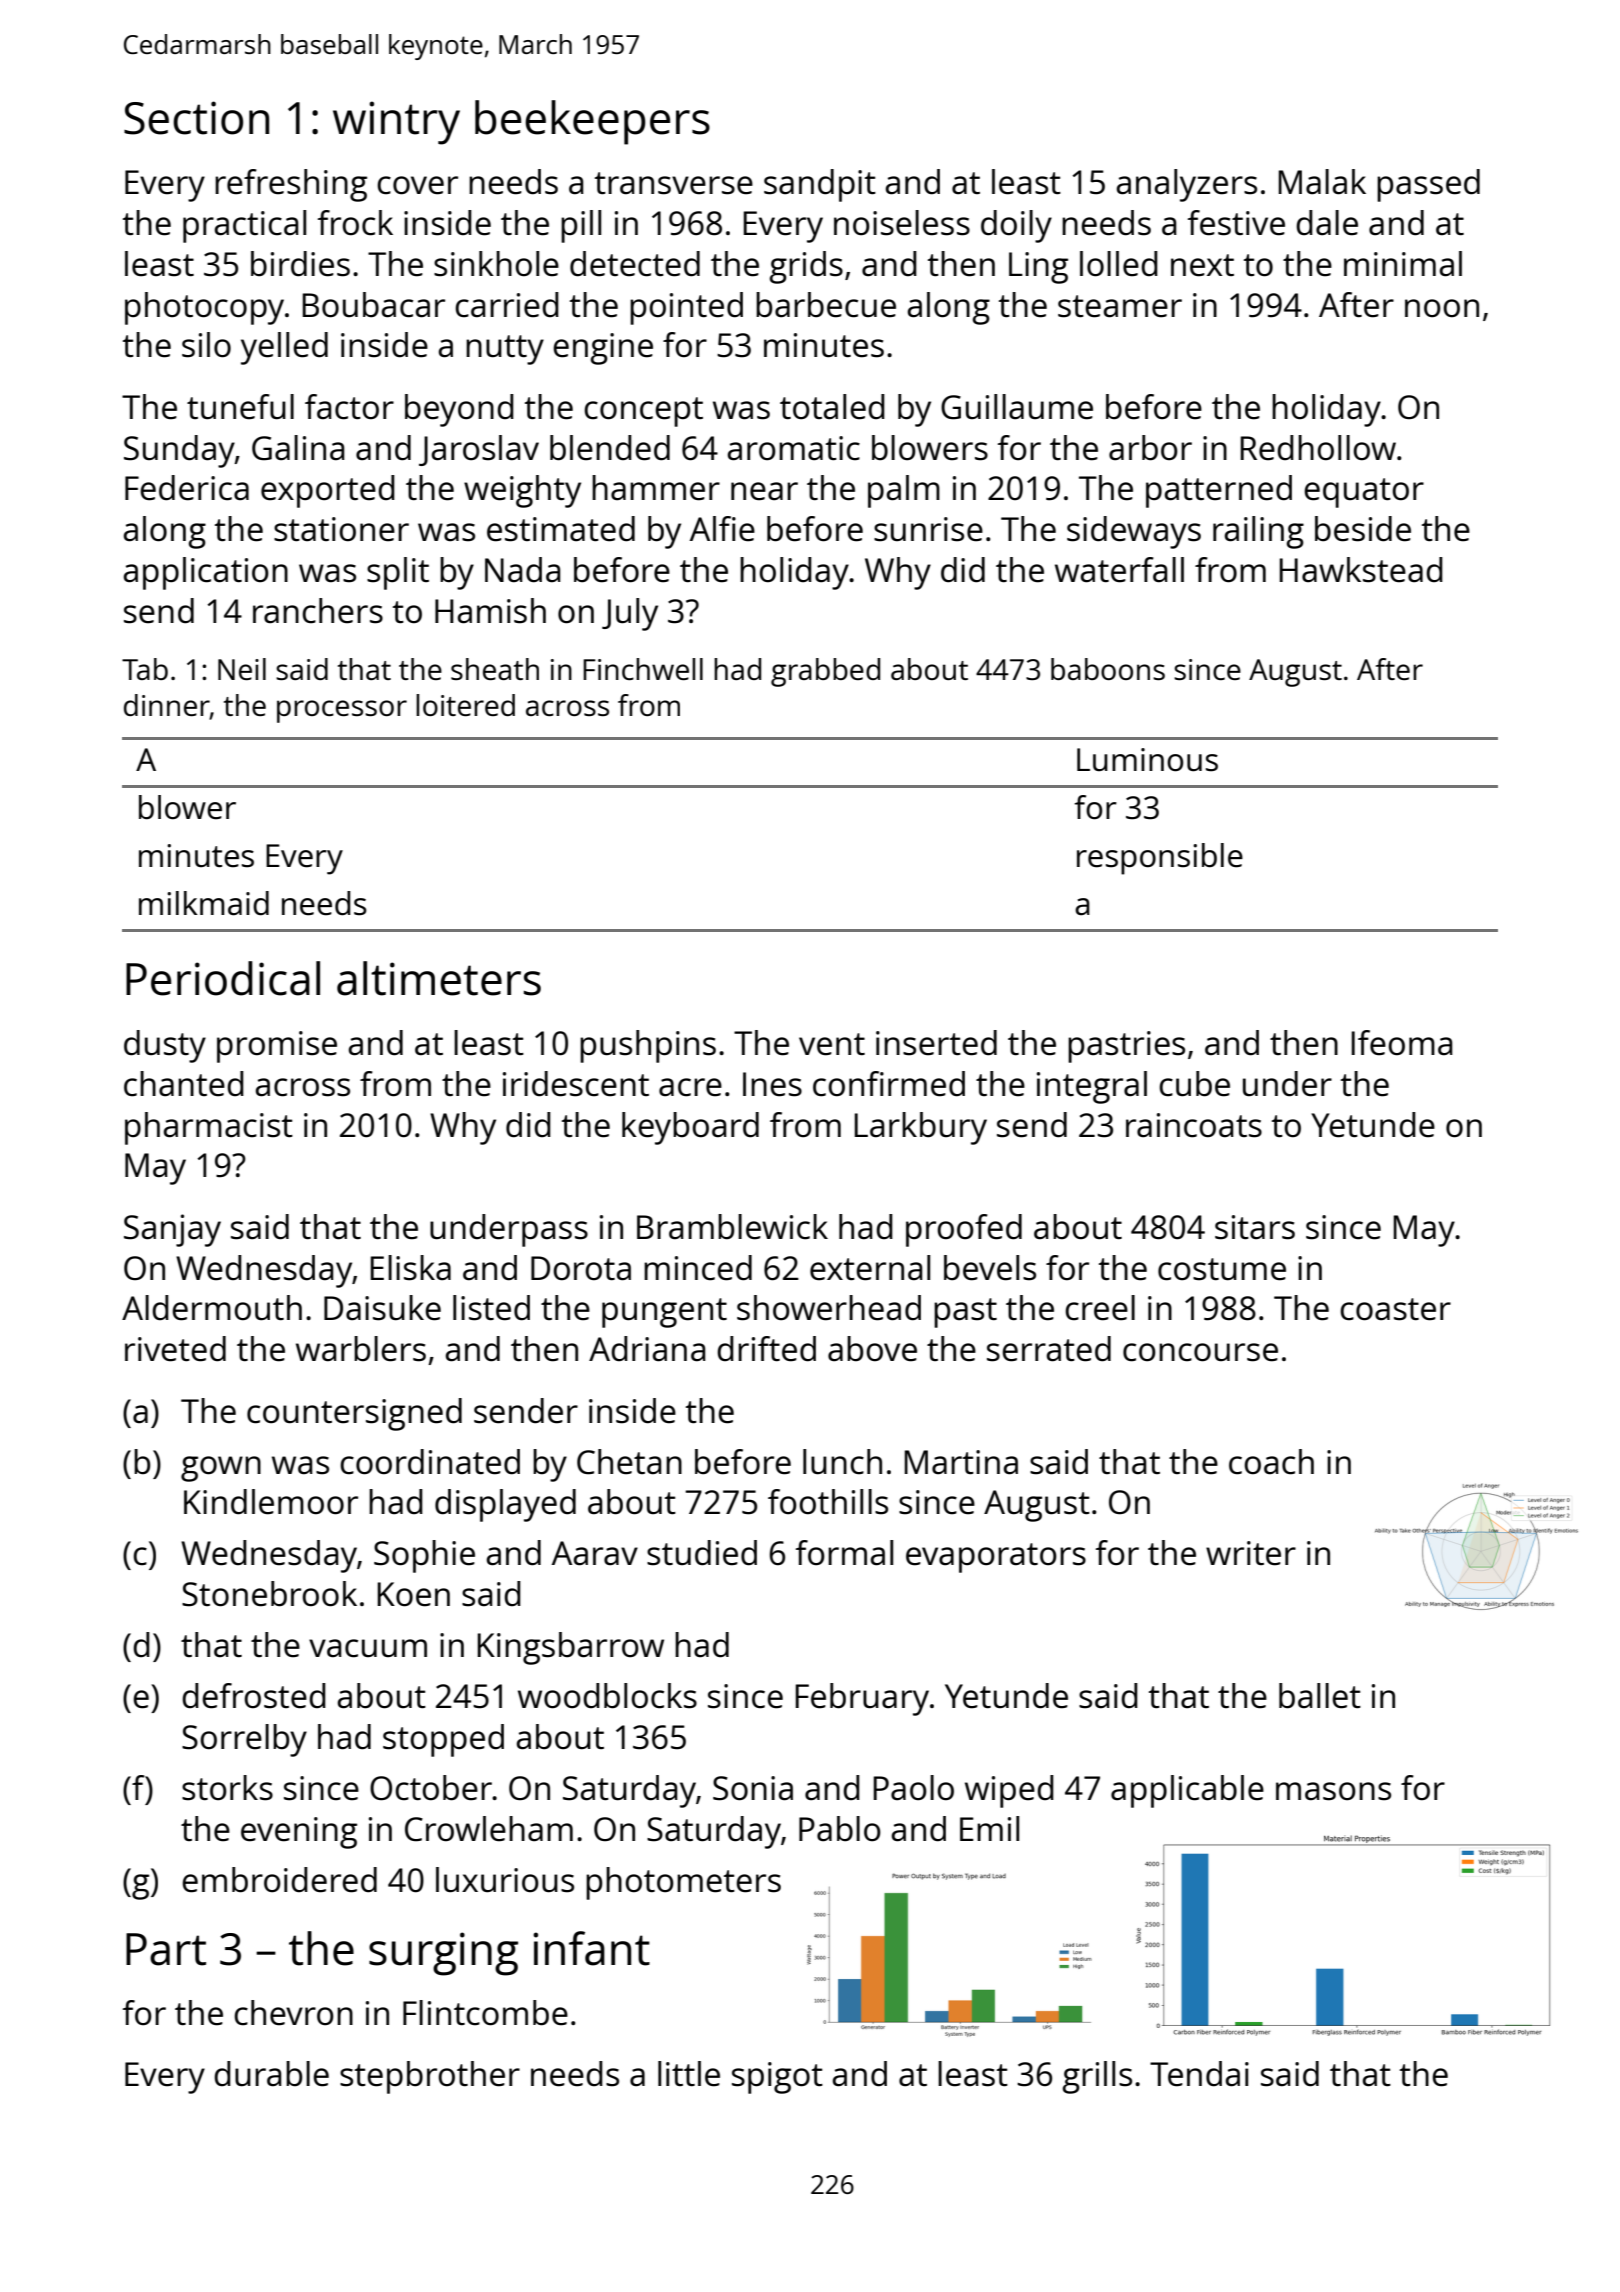  I want to click on sandpit, so click(820, 185).
